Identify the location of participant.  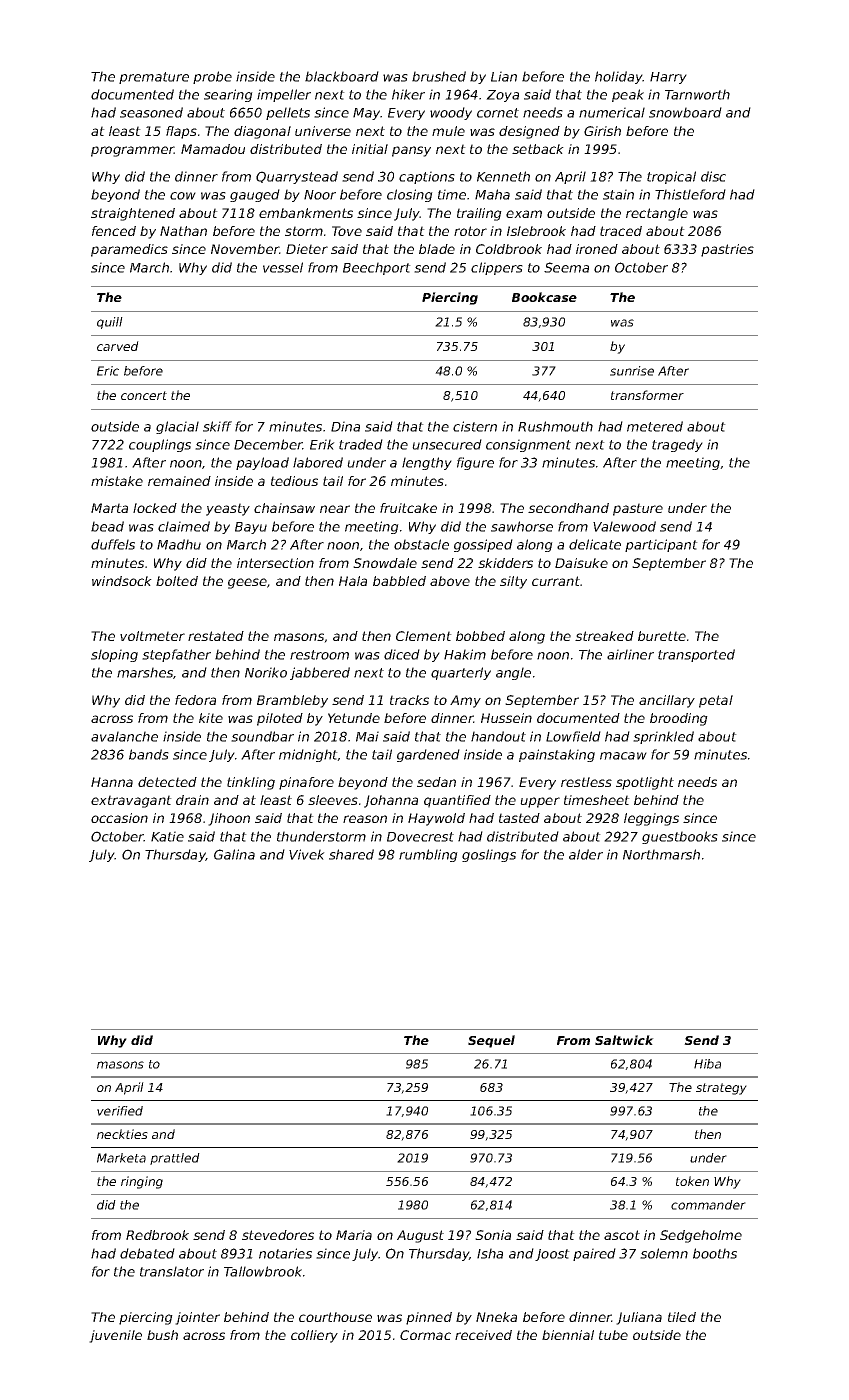
(661, 545).
